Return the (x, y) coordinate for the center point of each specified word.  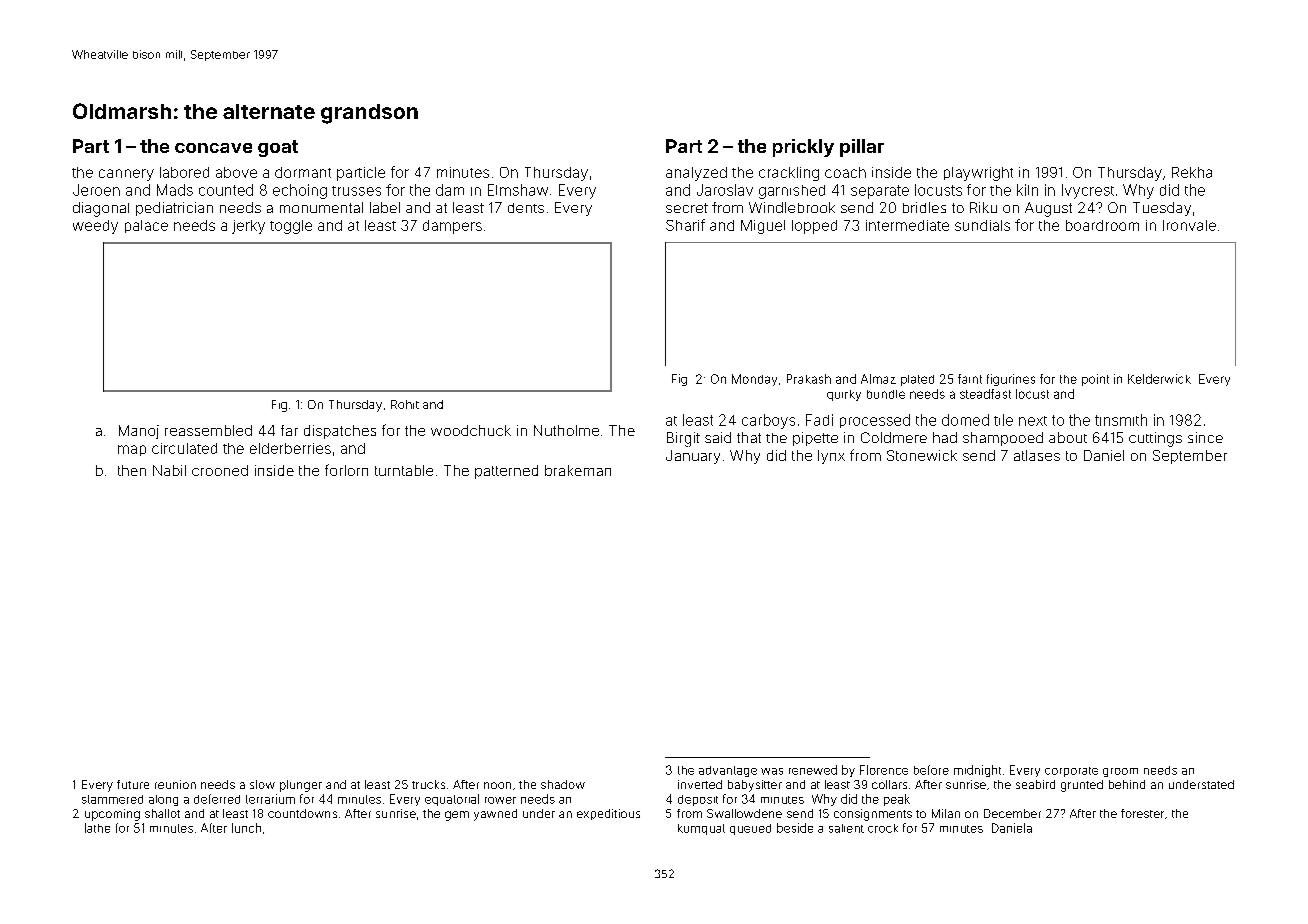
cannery (126, 175)
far (289, 430)
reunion (175, 784)
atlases (1037, 455)
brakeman (578, 470)
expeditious (608, 814)
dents (526, 208)
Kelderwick (1159, 379)
